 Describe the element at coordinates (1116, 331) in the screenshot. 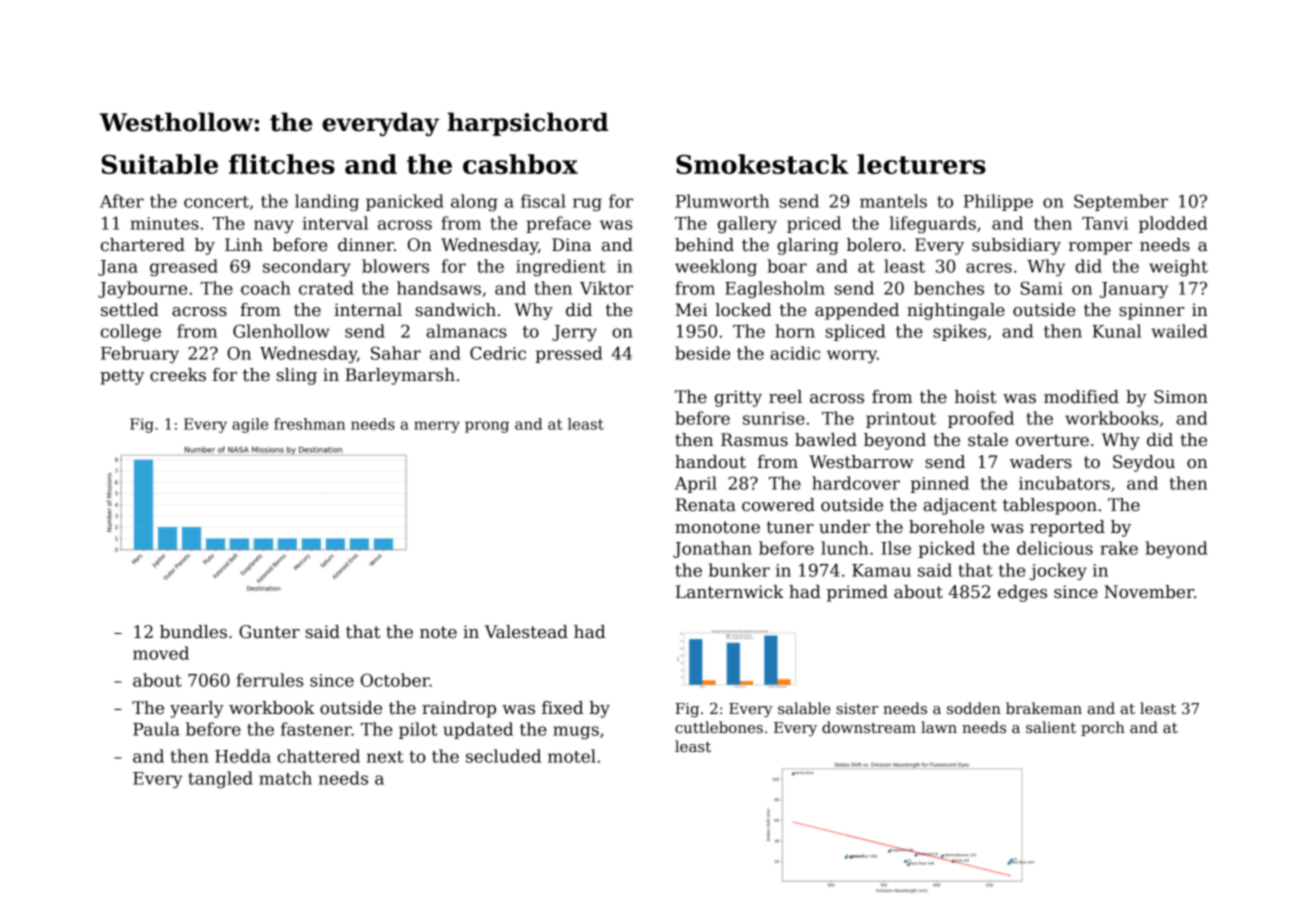

I see `Kunal` at that location.
